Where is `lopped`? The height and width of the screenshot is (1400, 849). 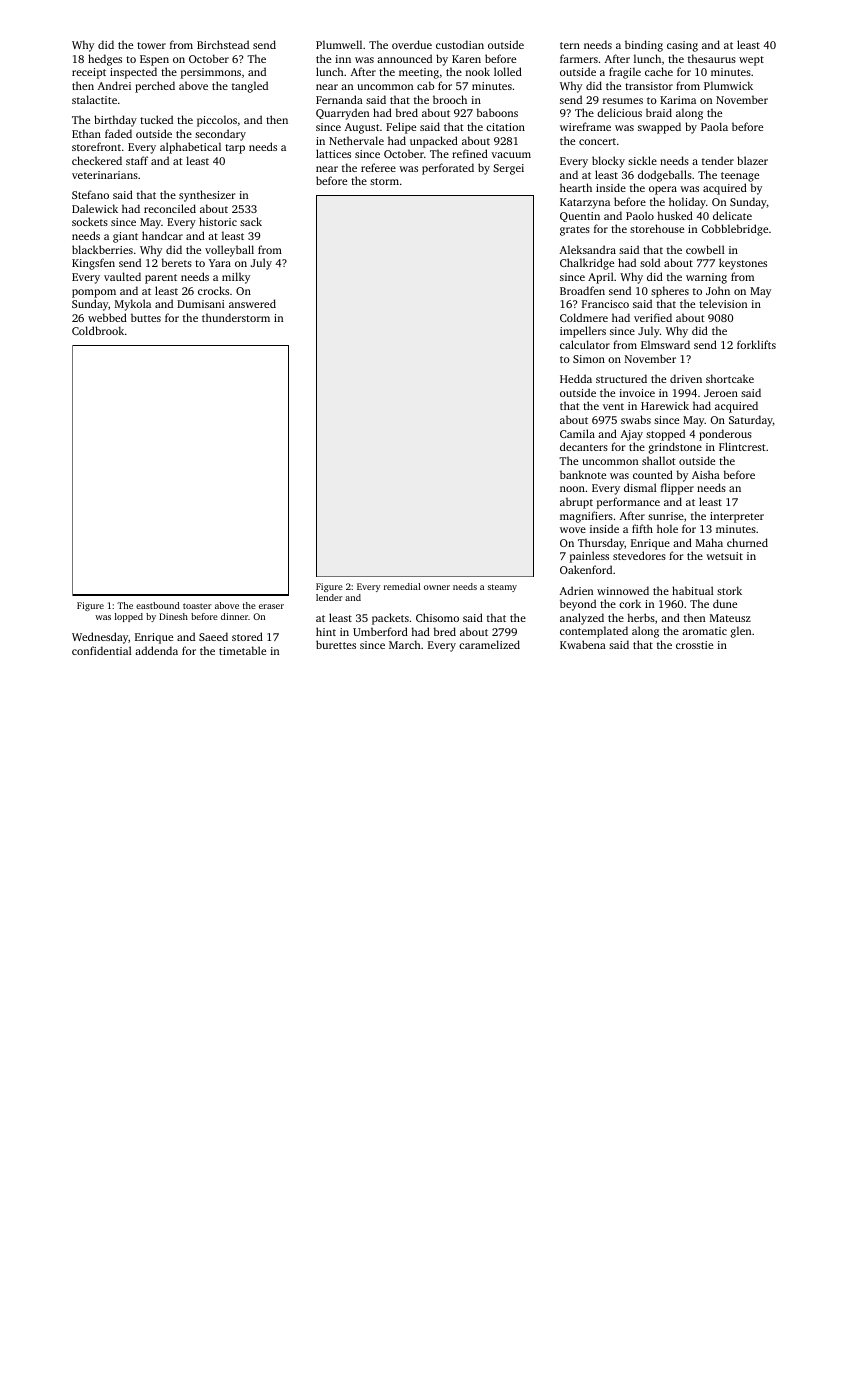 lopped is located at coordinates (129, 617).
